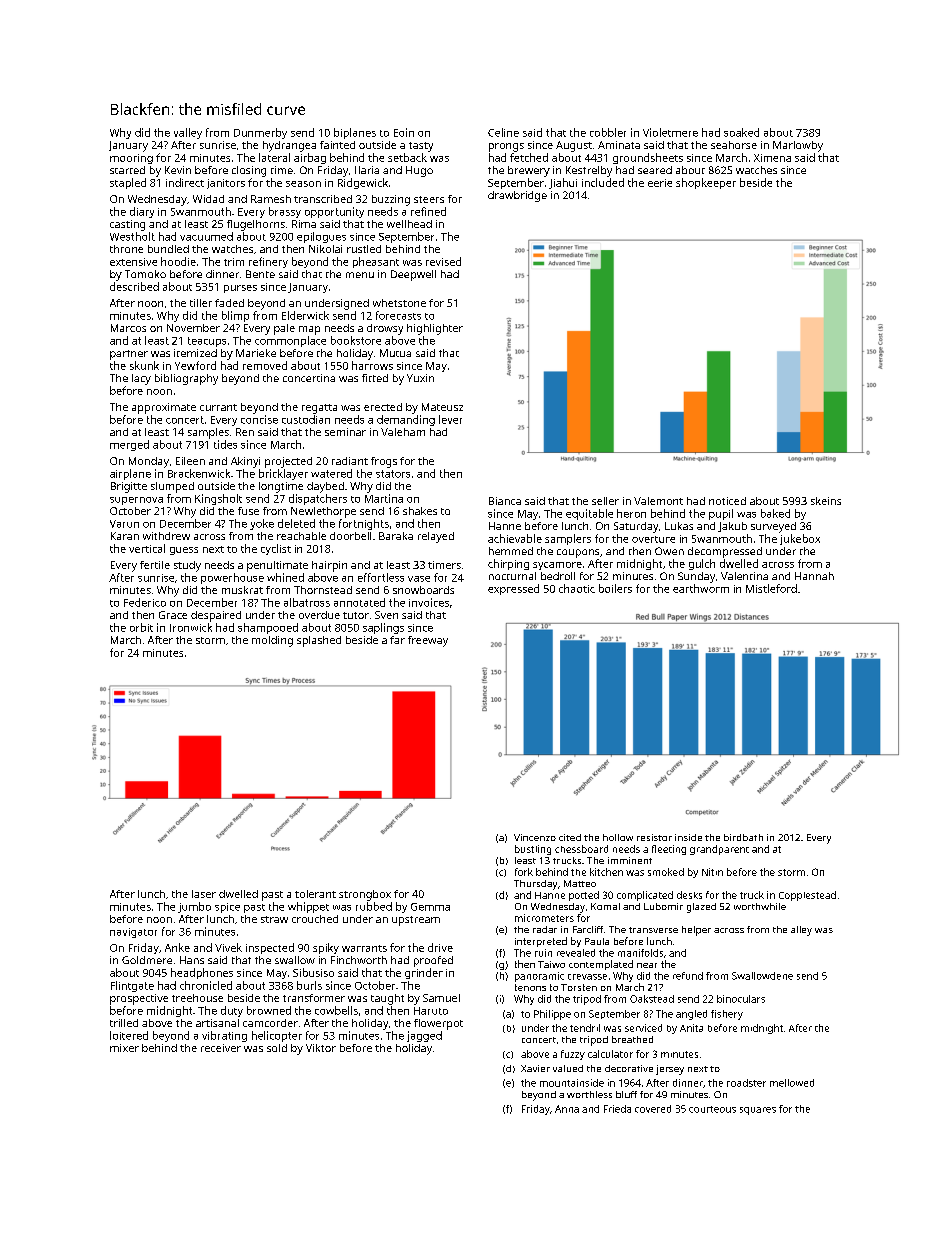 Image resolution: width=952 pixels, height=1233 pixels. I want to click on receiver, so click(221, 1048).
